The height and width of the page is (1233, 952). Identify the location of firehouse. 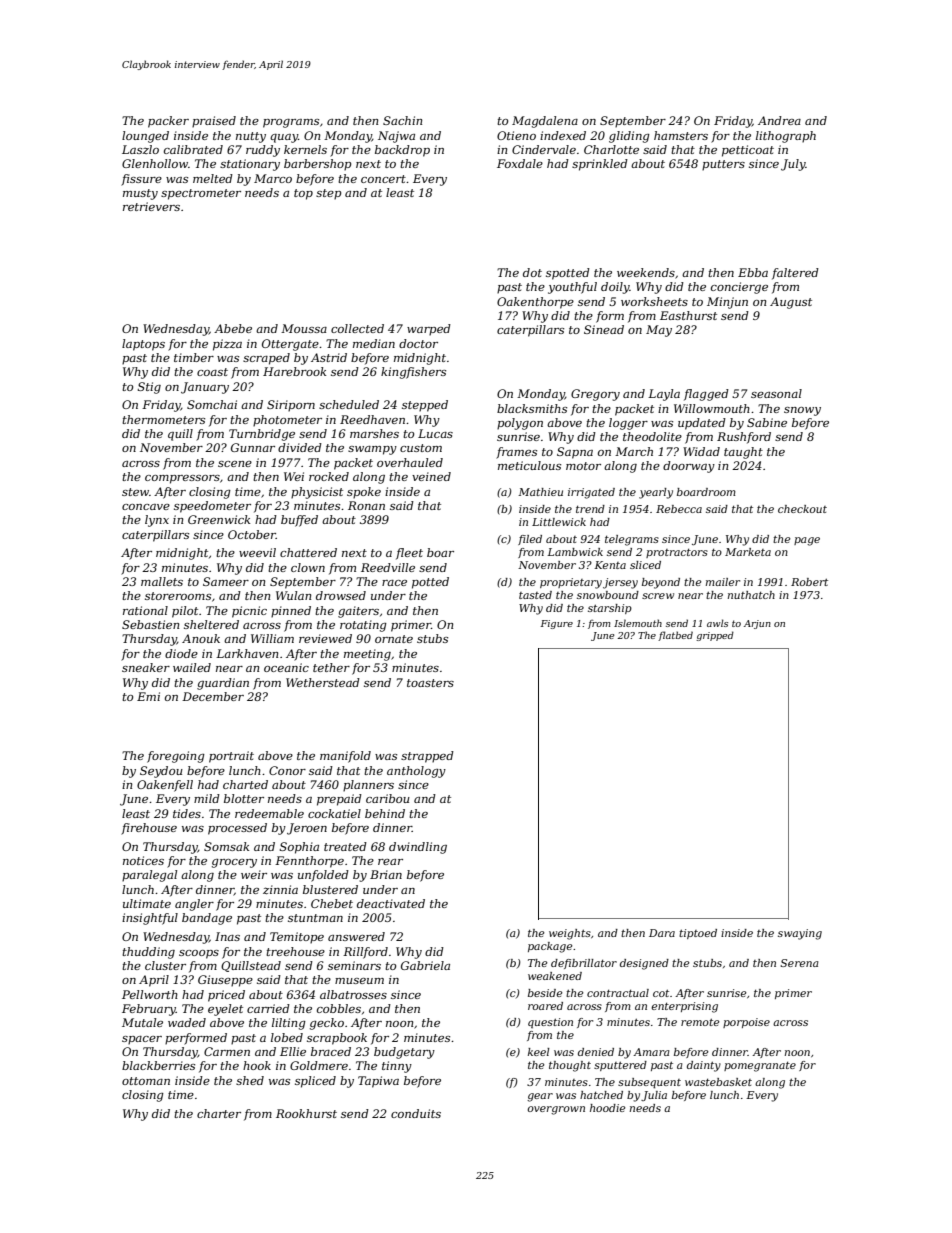
(149, 829).
